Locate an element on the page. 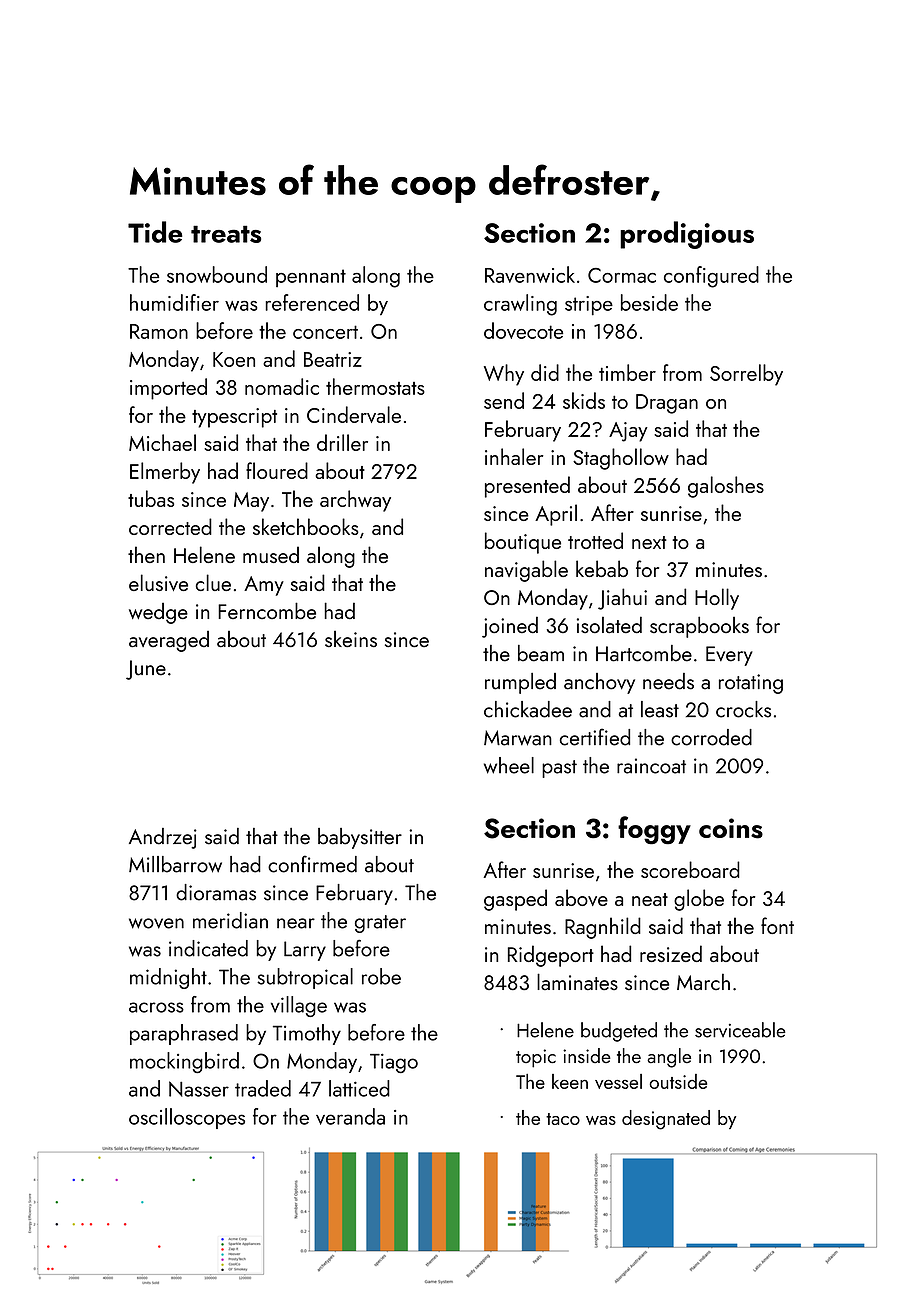  Sorrelby is located at coordinates (746, 375).
